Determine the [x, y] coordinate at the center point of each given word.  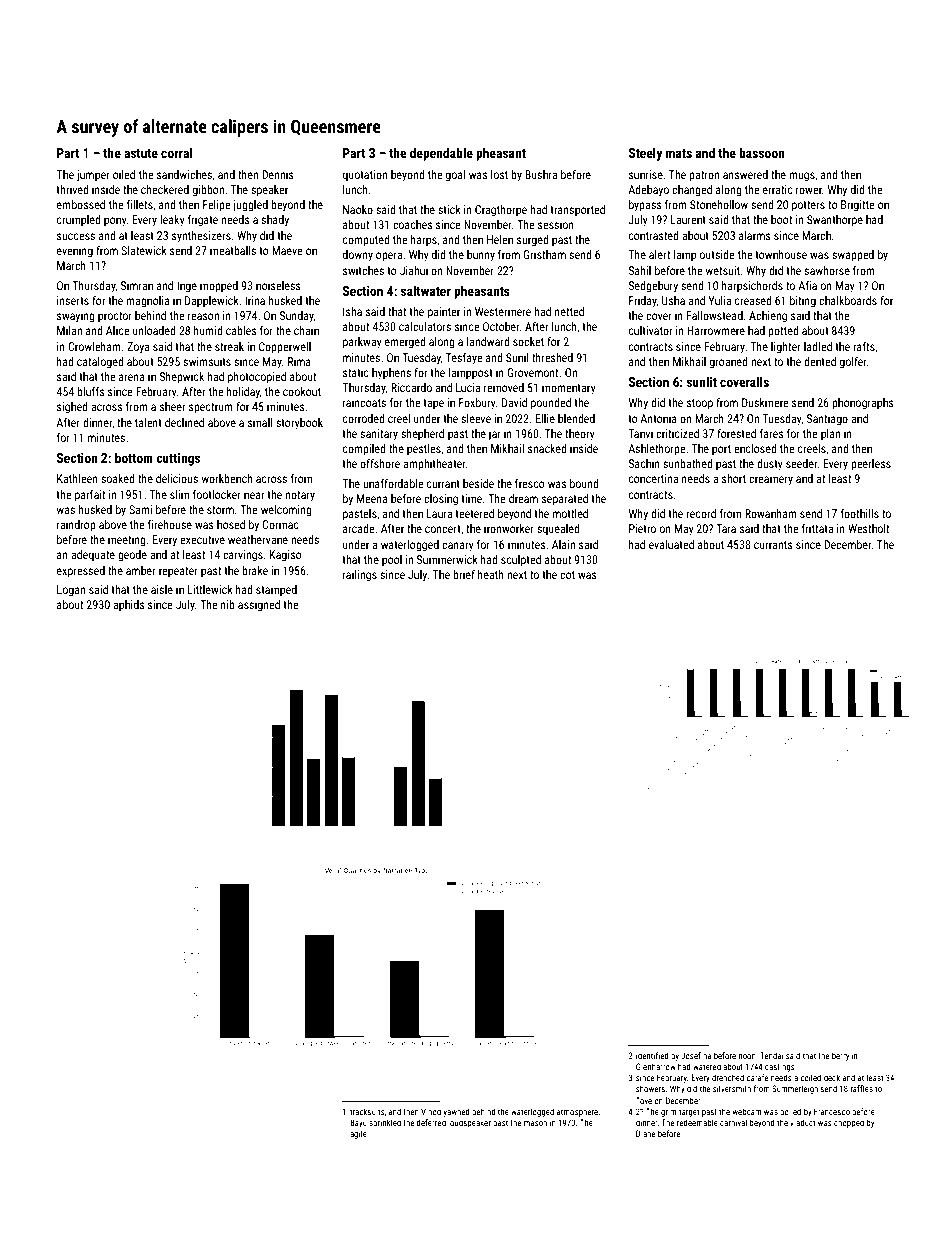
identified [652, 1055]
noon [747, 1056]
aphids [129, 606]
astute [141, 153]
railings [360, 576]
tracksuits [367, 1111]
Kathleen [77, 478]
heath [491, 574]
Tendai [771, 1055]
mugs [802, 177]
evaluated [671, 544]
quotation [365, 176]
